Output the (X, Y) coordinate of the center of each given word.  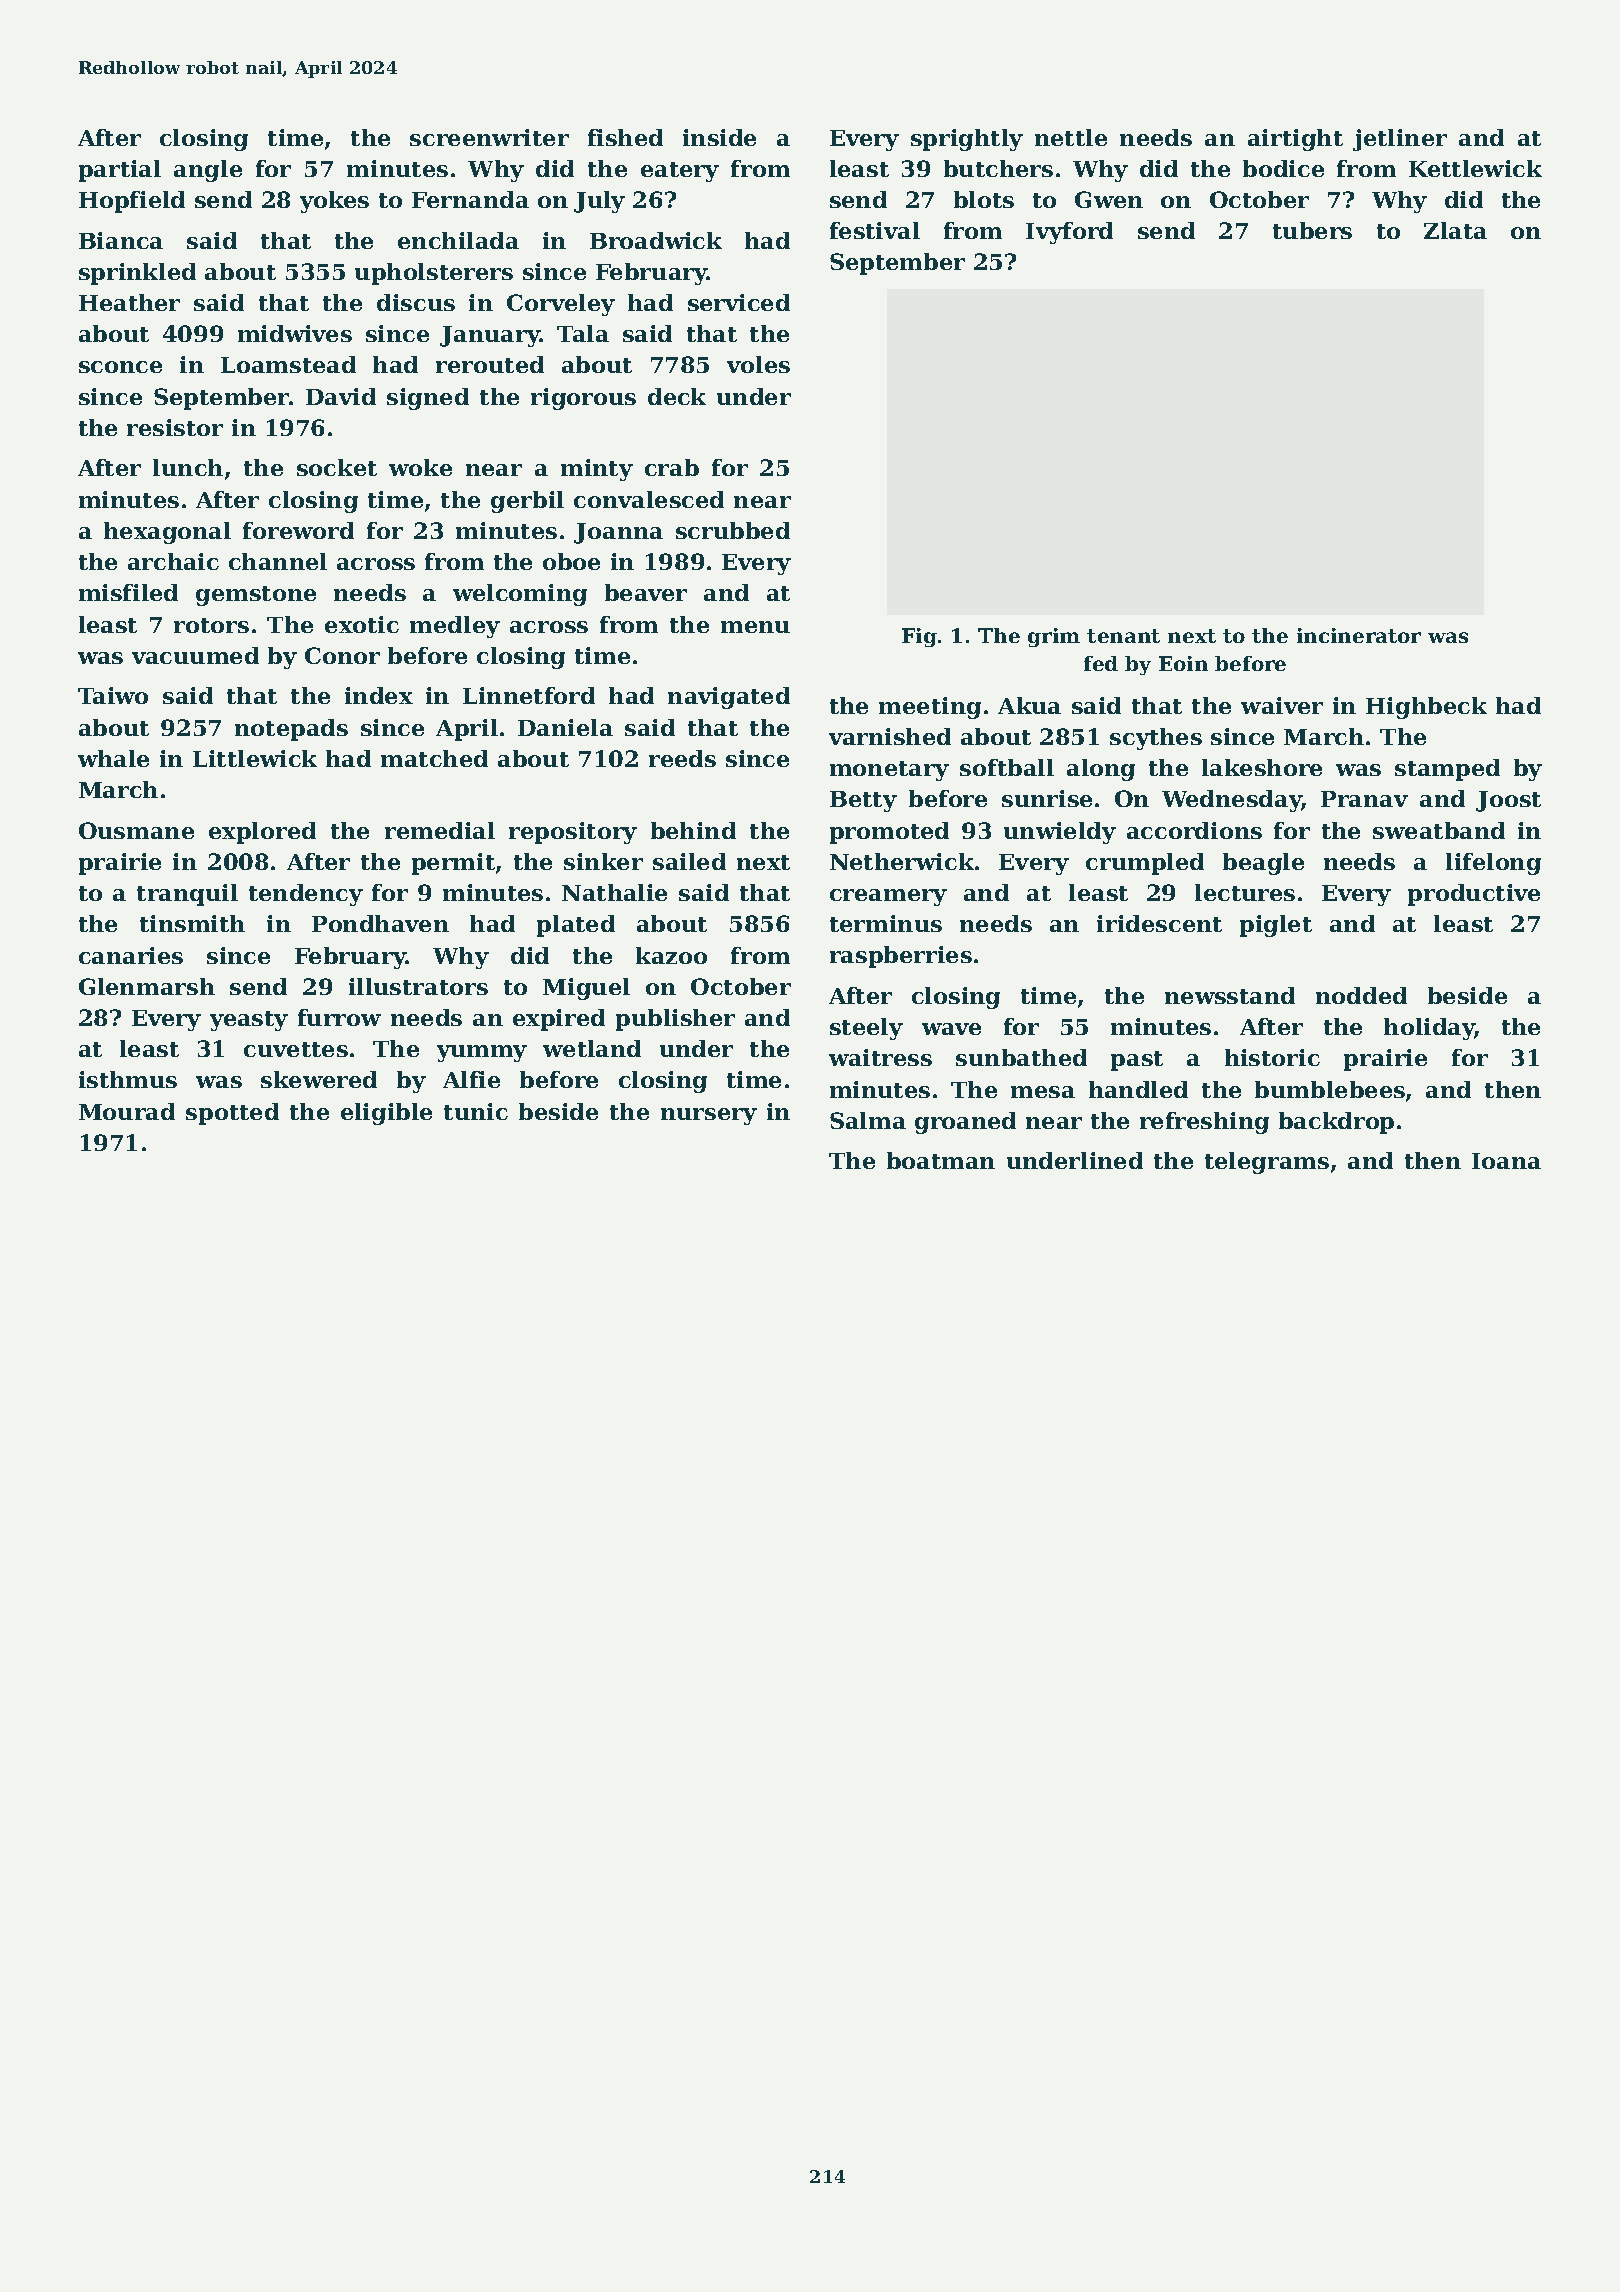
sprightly (967, 140)
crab (672, 467)
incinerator (1359, 635)
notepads (291, 730)
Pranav (1364, 799)
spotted (232, 1114)
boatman (941, 1160)
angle (208, 171)
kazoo (671, 955)
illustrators (418, 986)
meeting (930, 708)
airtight (1295, 140)
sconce (120, 367)
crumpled (1145, 864)
